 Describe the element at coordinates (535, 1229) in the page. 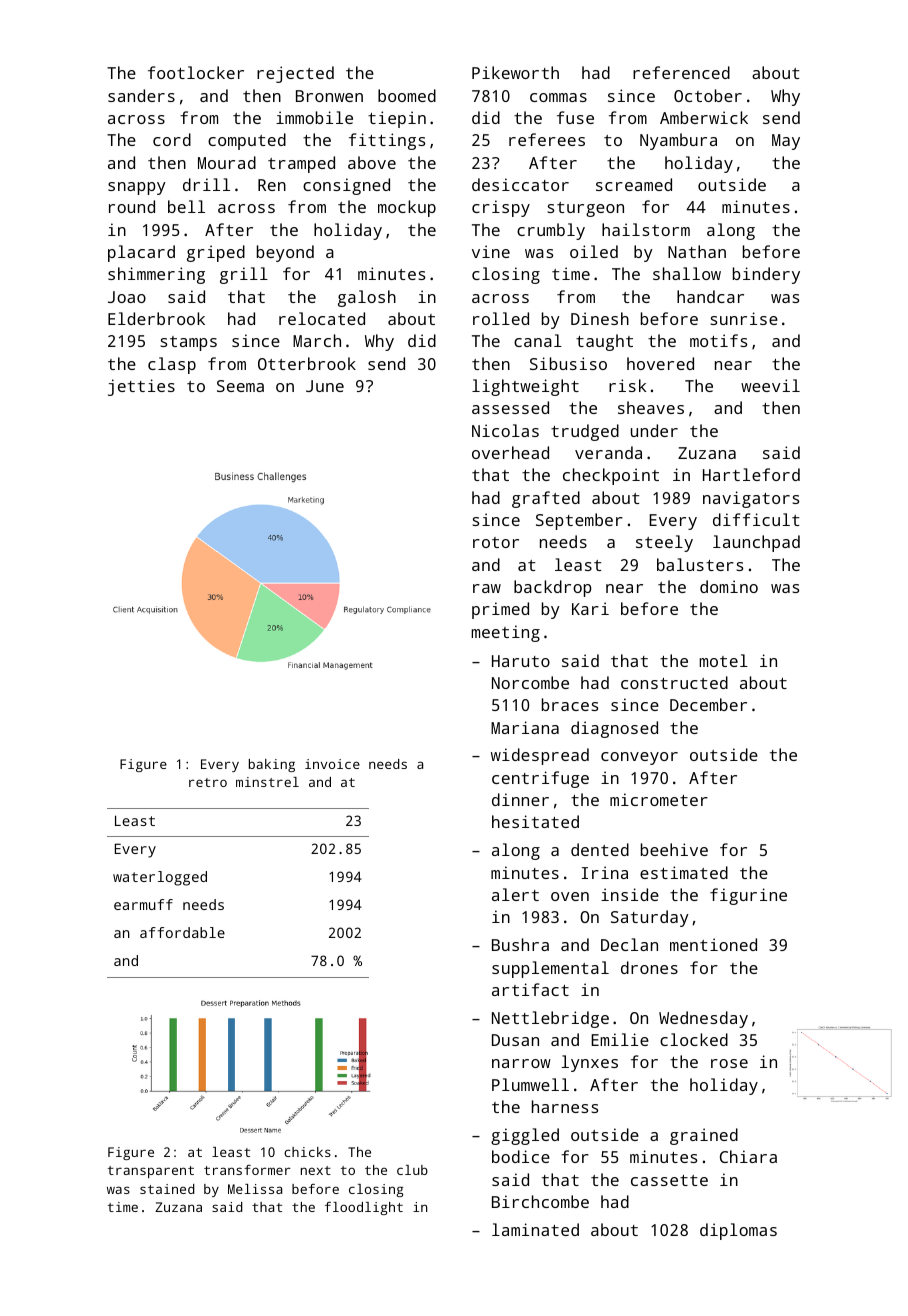

I see `laminated` at that location.
